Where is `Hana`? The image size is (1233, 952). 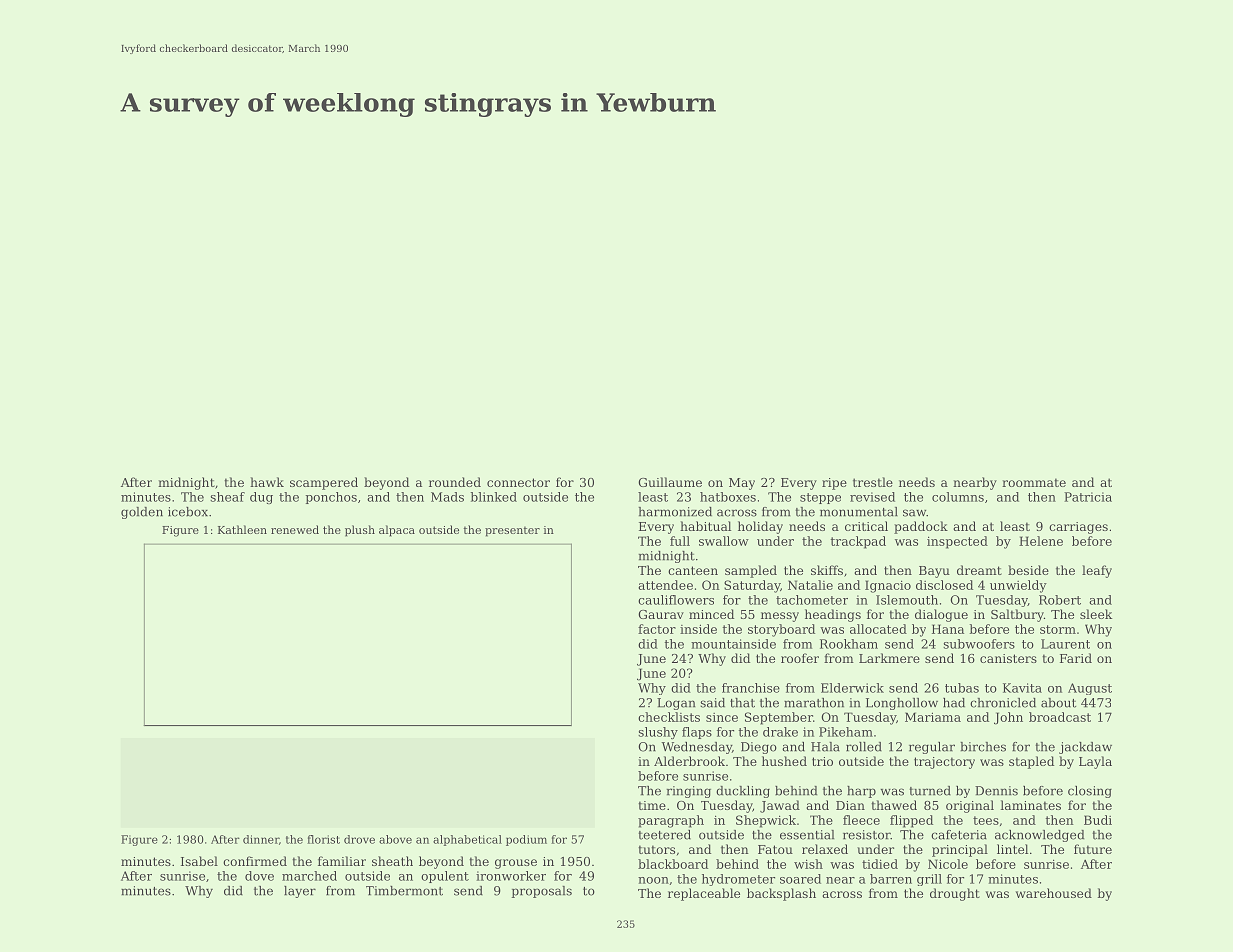 Hana is located at coordinates (948, 629).
